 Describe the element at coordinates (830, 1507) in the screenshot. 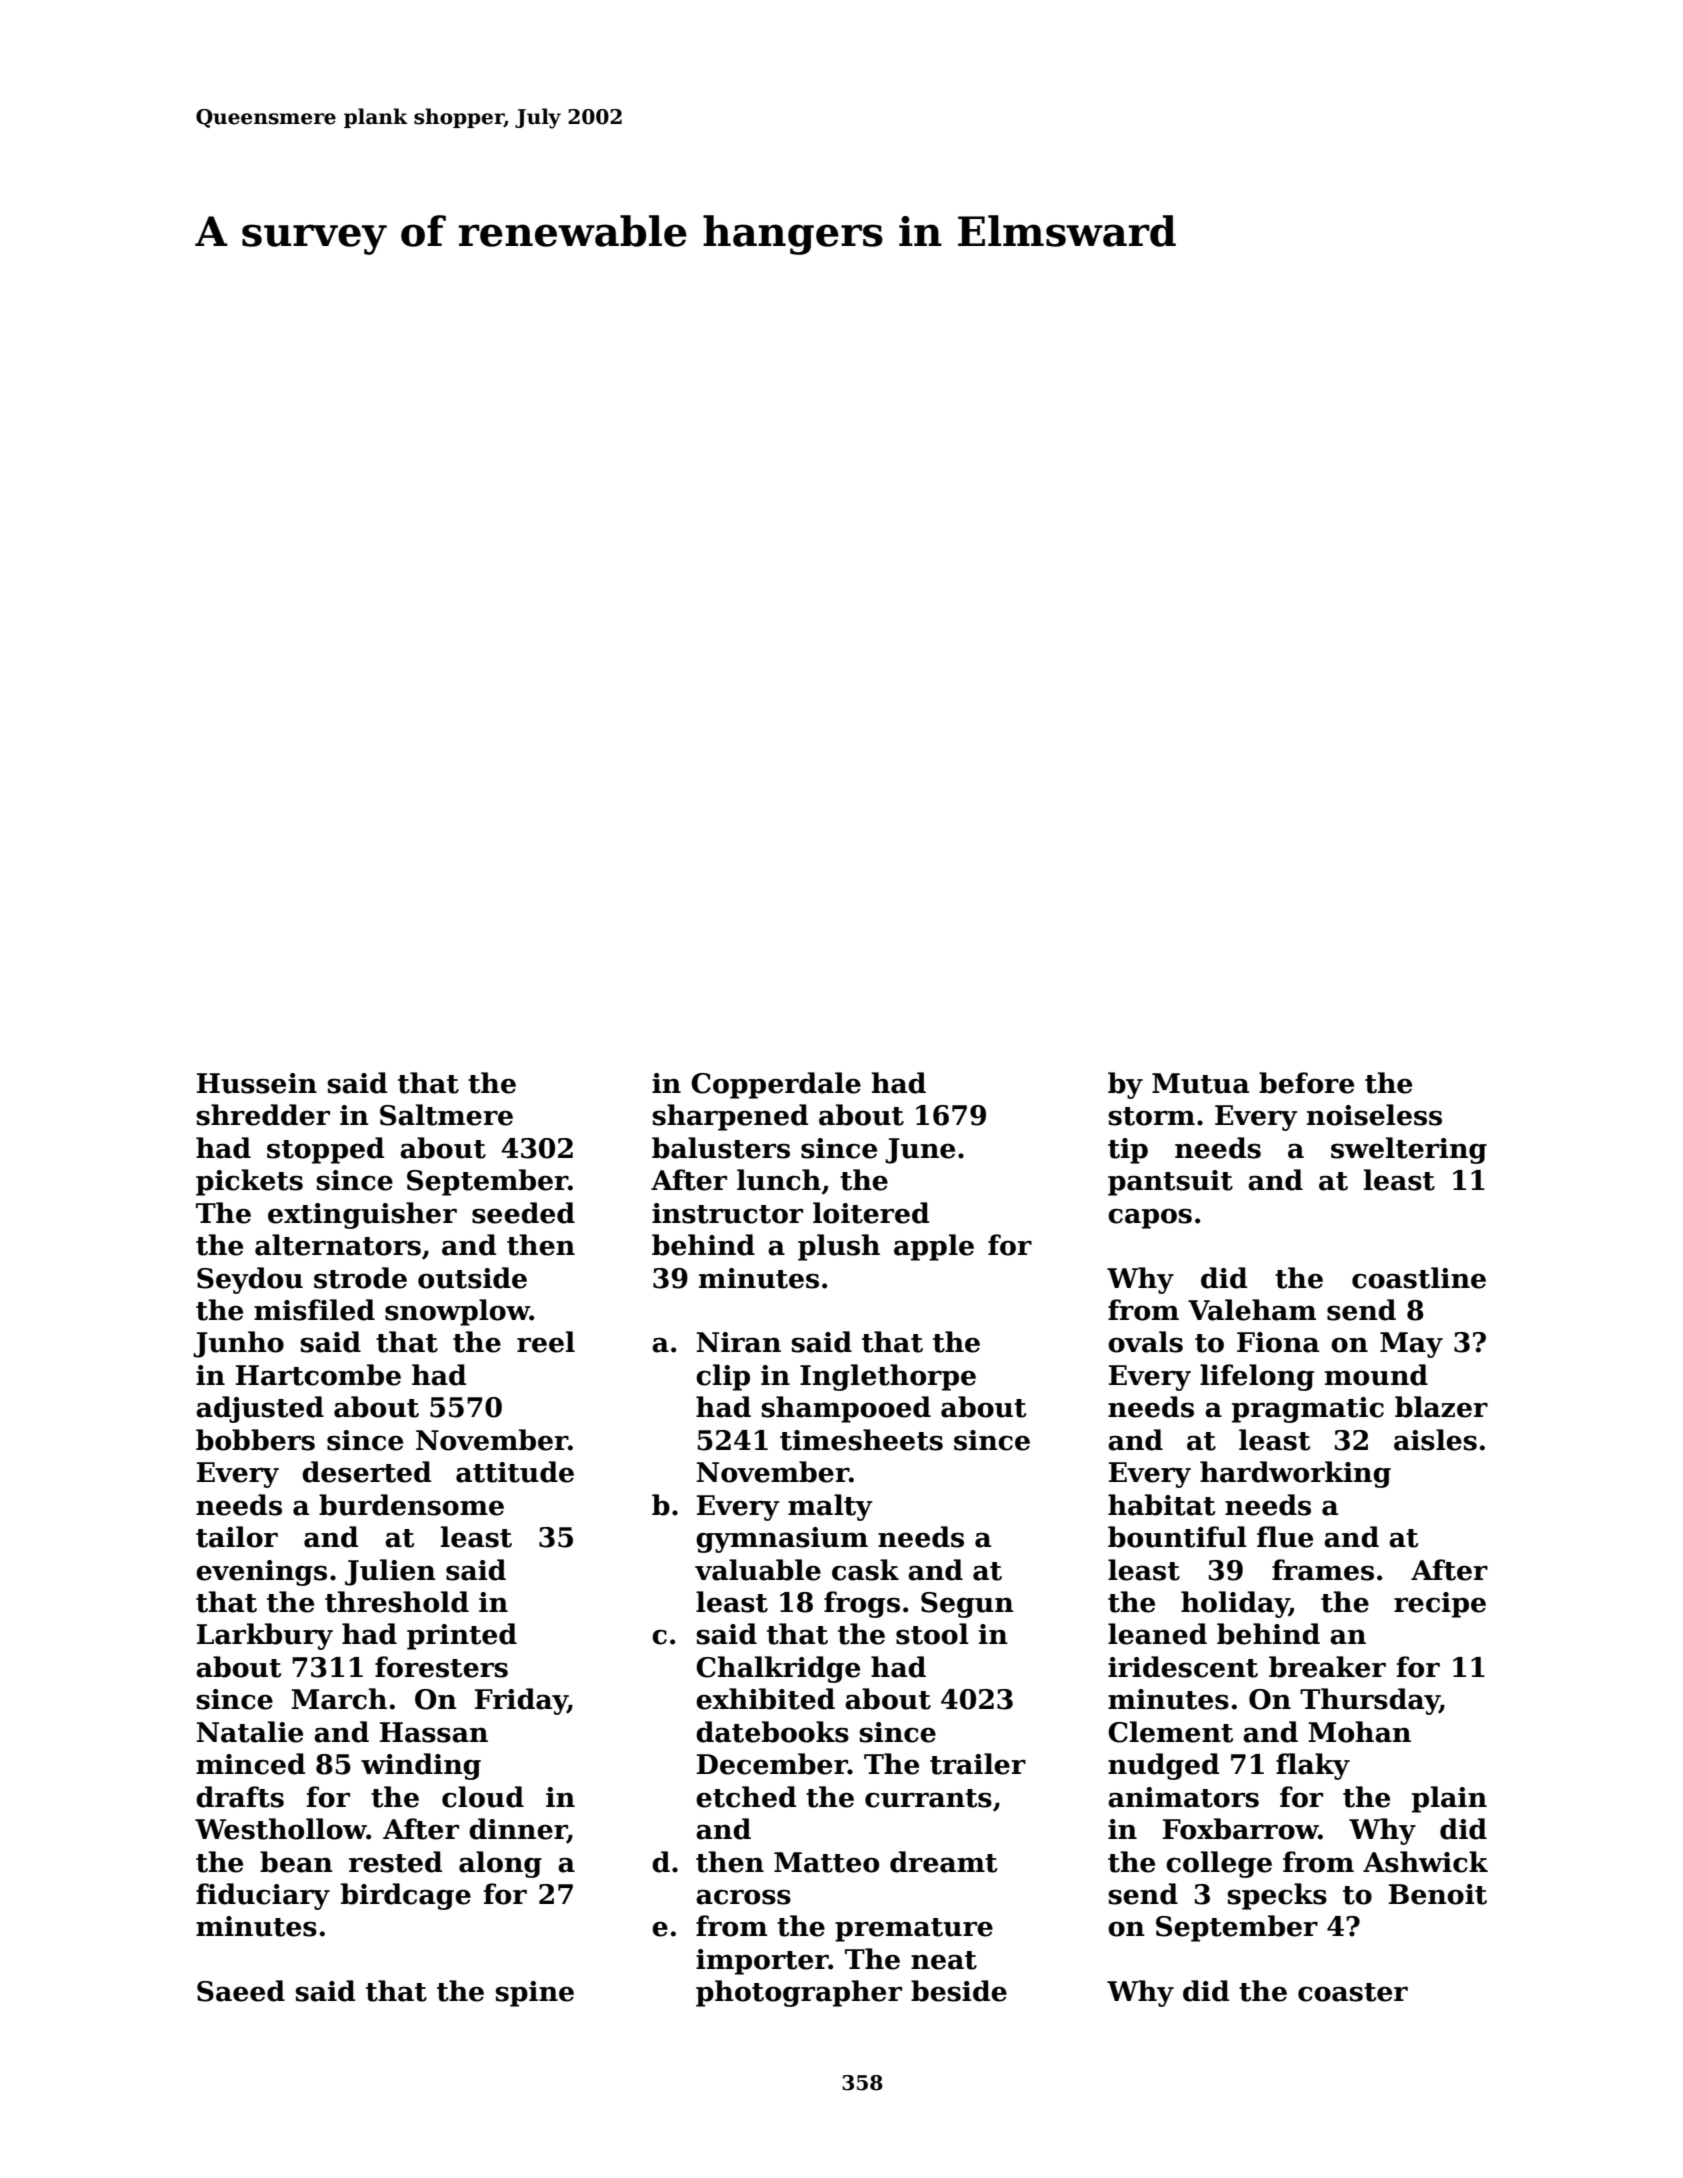

I see `malty` at that location.
